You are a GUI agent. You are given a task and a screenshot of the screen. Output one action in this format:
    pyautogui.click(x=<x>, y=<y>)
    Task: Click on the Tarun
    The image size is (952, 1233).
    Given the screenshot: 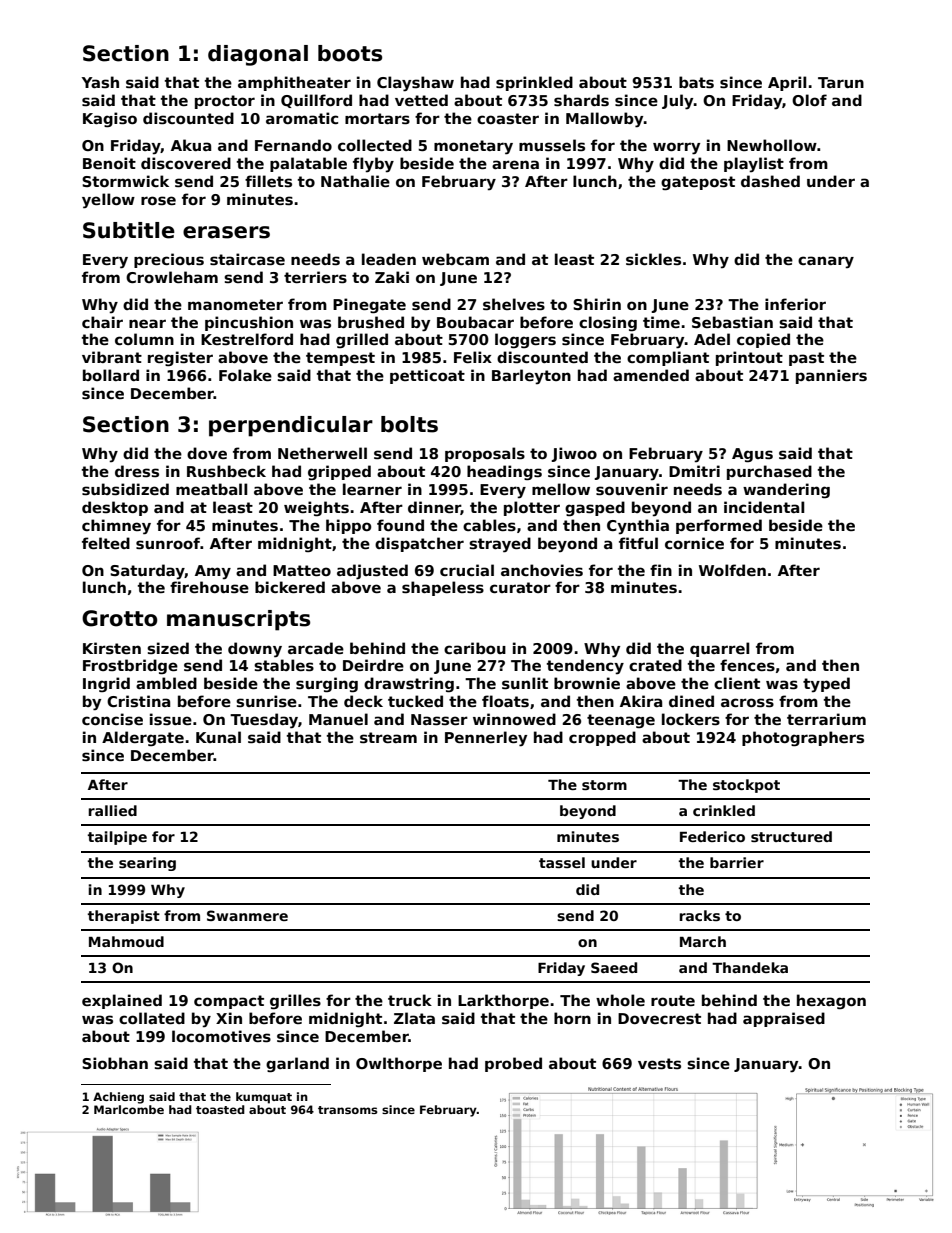 What is the action you would take?
    pyautogui.click(x=841, y=82)
